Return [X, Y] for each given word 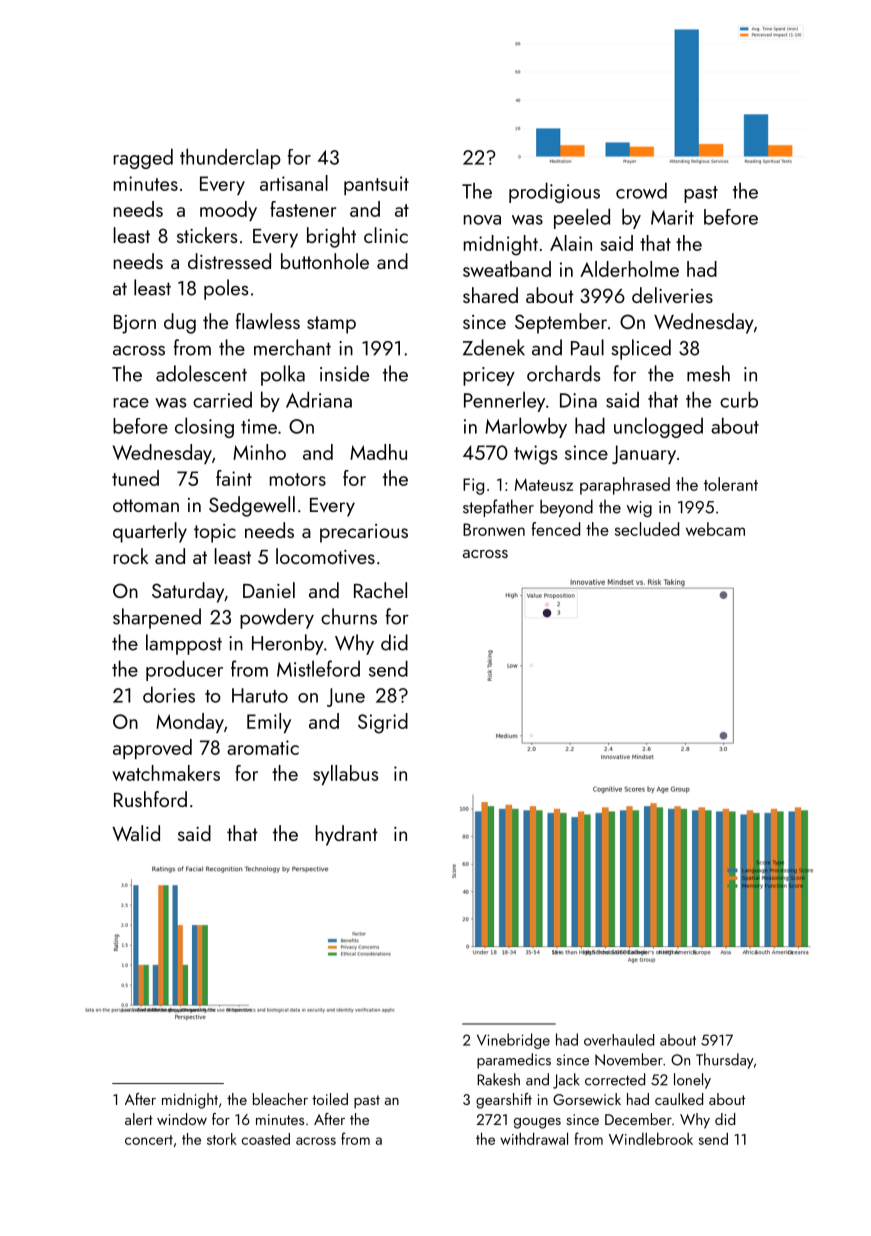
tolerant [731, 484]
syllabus [345, 775]
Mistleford [318, 668]
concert [149, 1140]
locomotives [325, 556]
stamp [331, 325]
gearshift [504, 1101]
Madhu [378, 452]
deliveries [672, 295]
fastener [303, 209]
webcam [715, 529]
